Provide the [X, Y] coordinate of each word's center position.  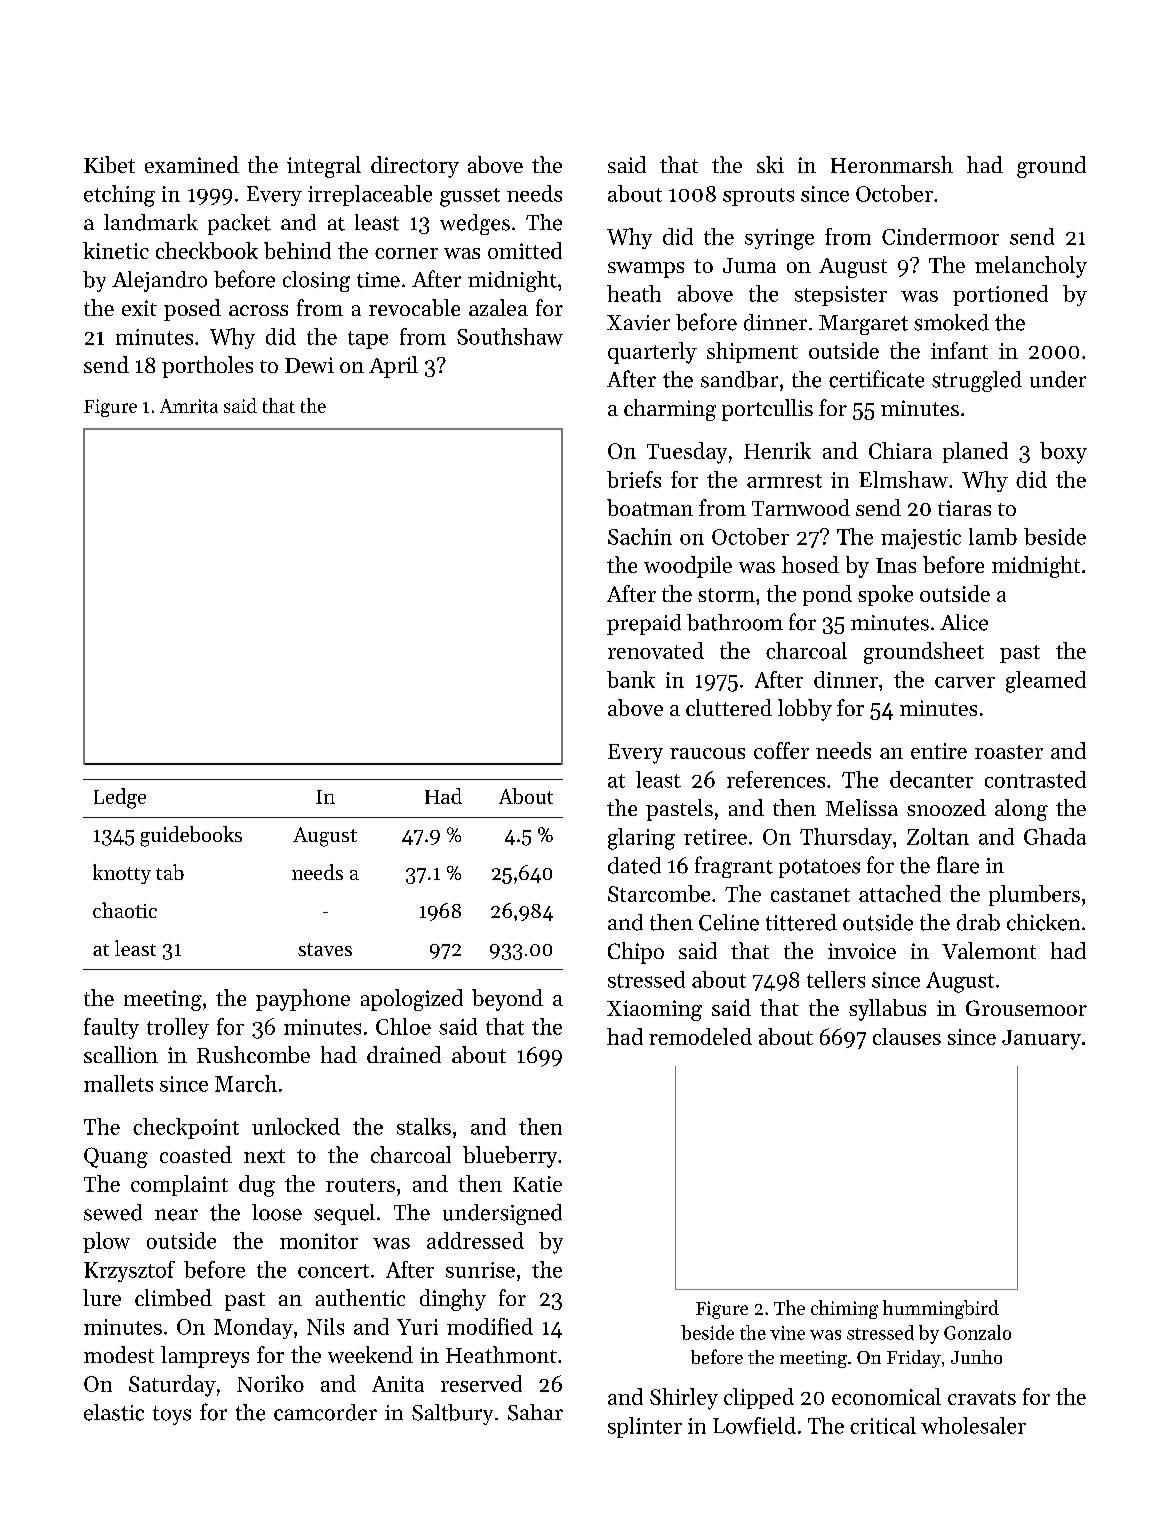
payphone [303, 1000]
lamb [993, 536]
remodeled [700, 1036]
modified [490, 1326]
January [1041, 1040]
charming [670, 410]
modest [119, 1354]
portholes [207, 367]
